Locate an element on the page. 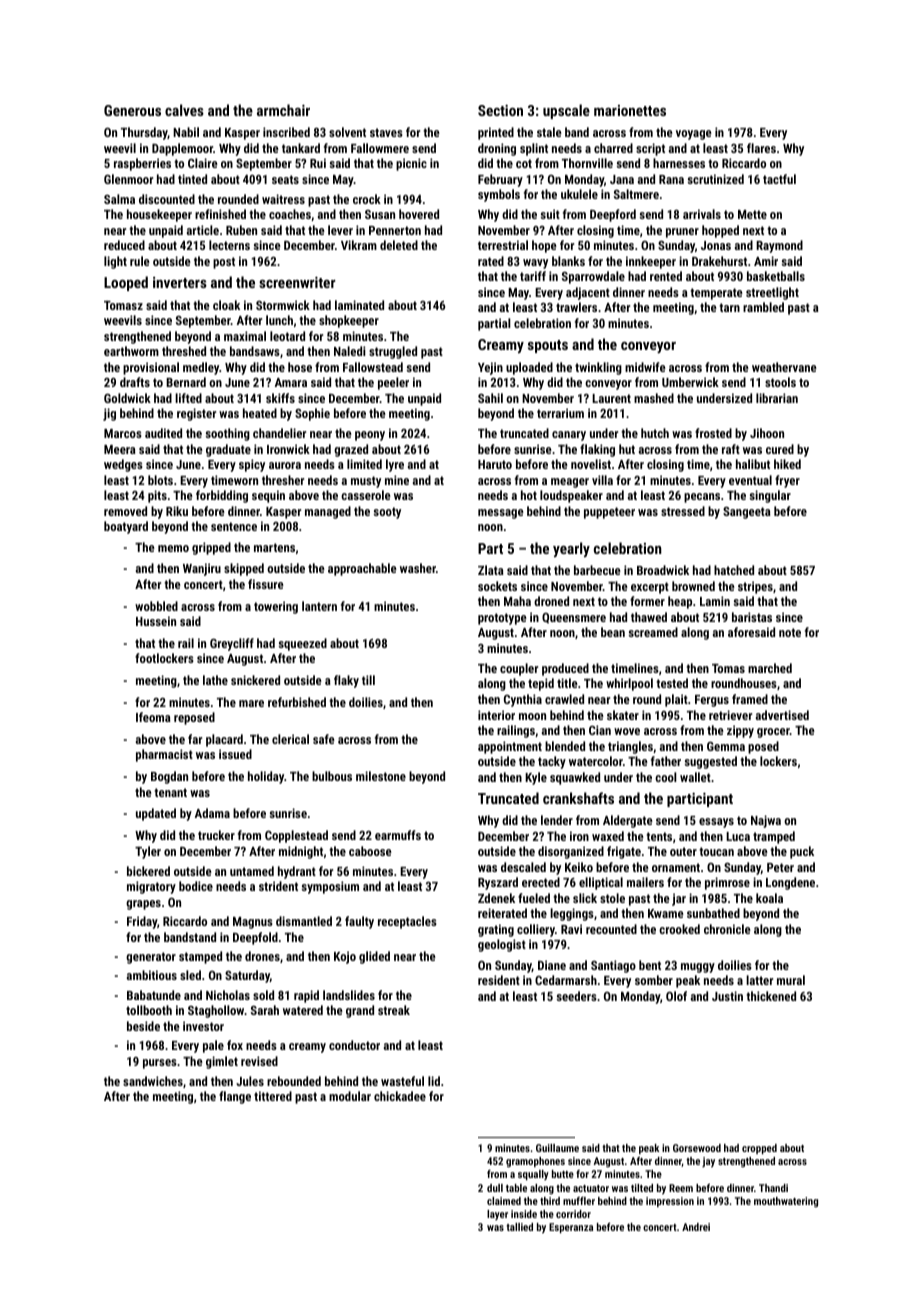 The width and height of the page is (924, 1308). interior is located at coordinates (496, 715).
